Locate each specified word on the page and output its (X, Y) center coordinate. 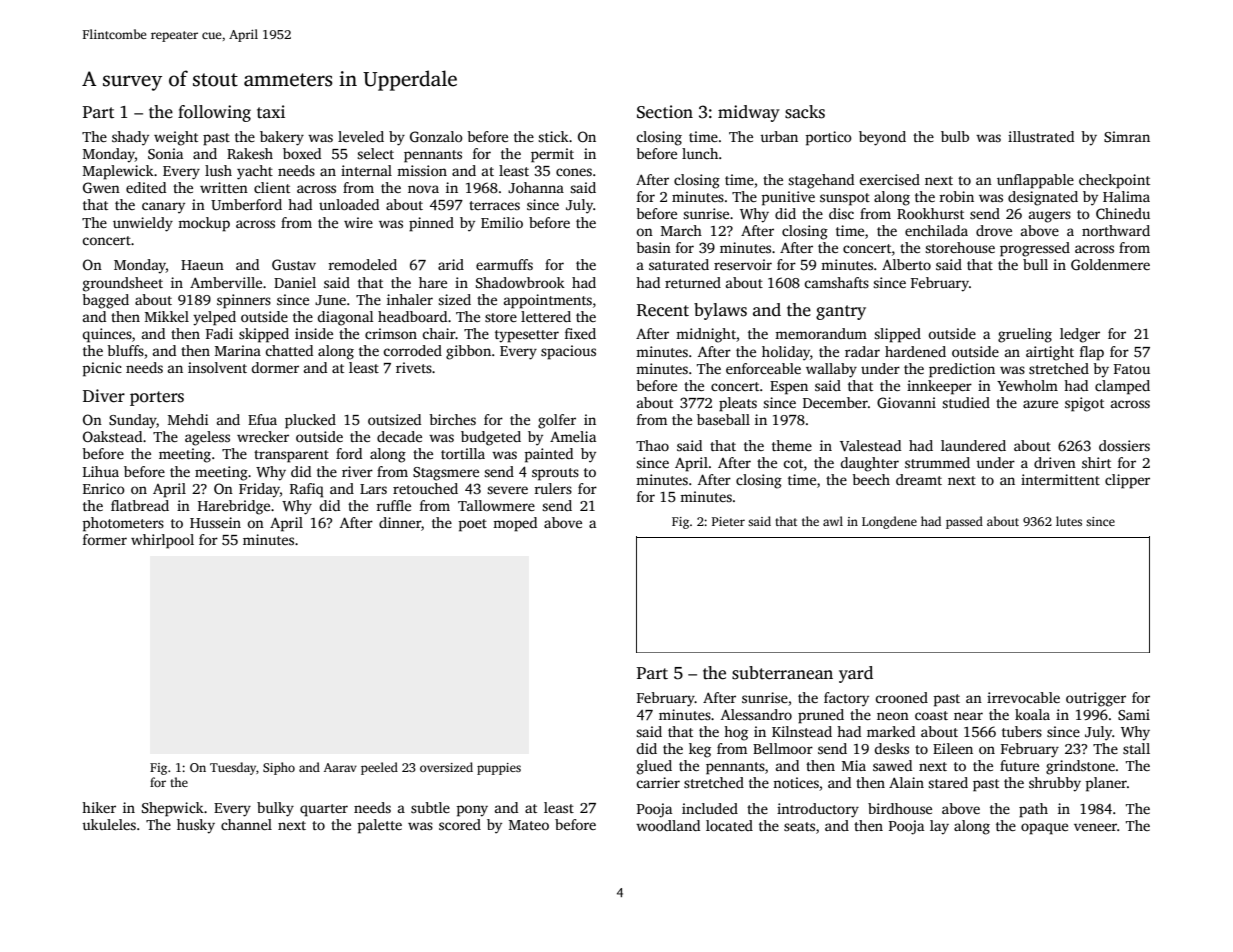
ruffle (393, 505)
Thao (652, 445)
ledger (1080, 335)
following (214, 113)
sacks (805, 112)
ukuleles (109, 824)
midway (749, 113)
